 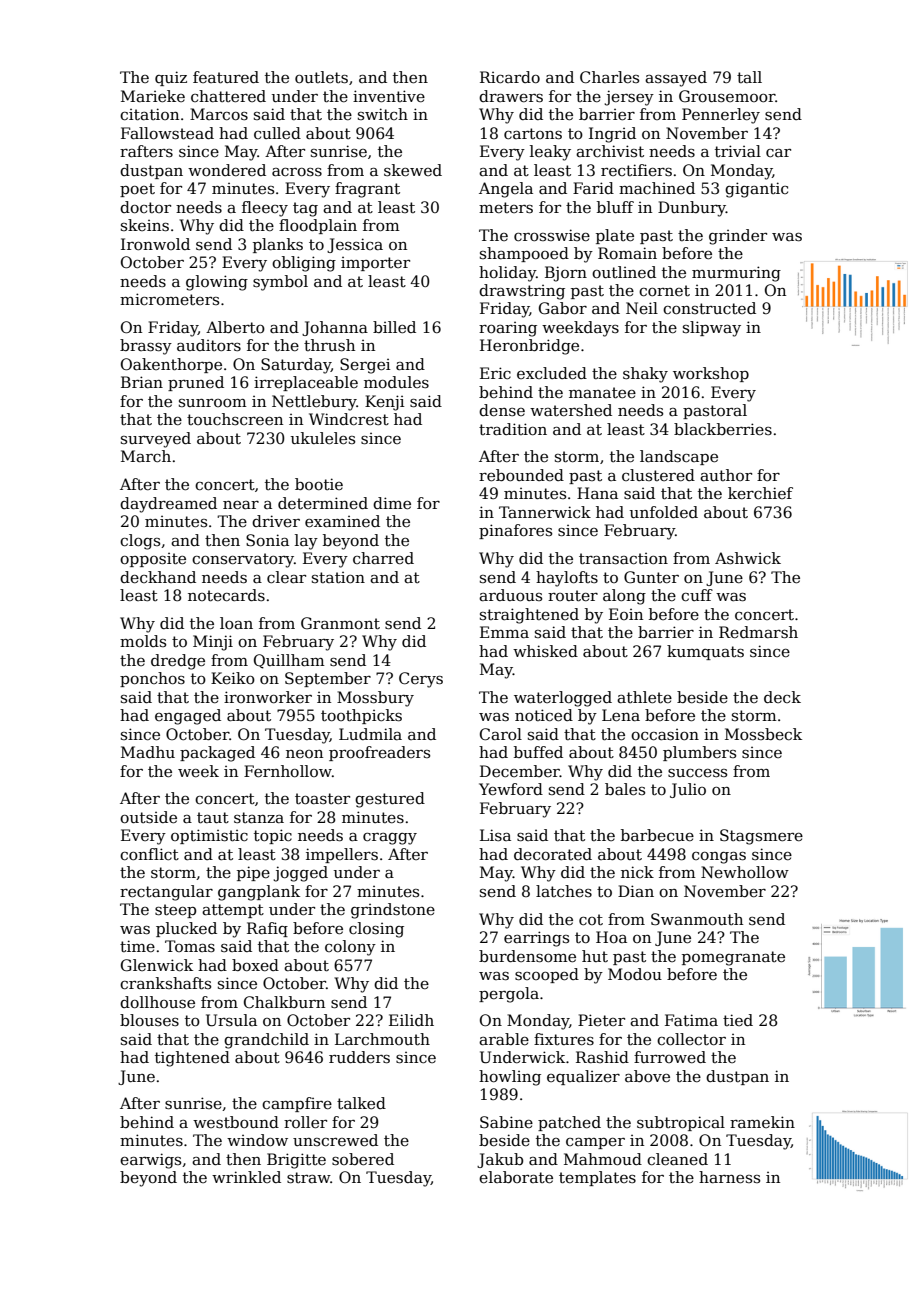 What do you see at coordinates (760, 493) in the screenshot?
I see `kerchief` at bounding box center [760, 493].
